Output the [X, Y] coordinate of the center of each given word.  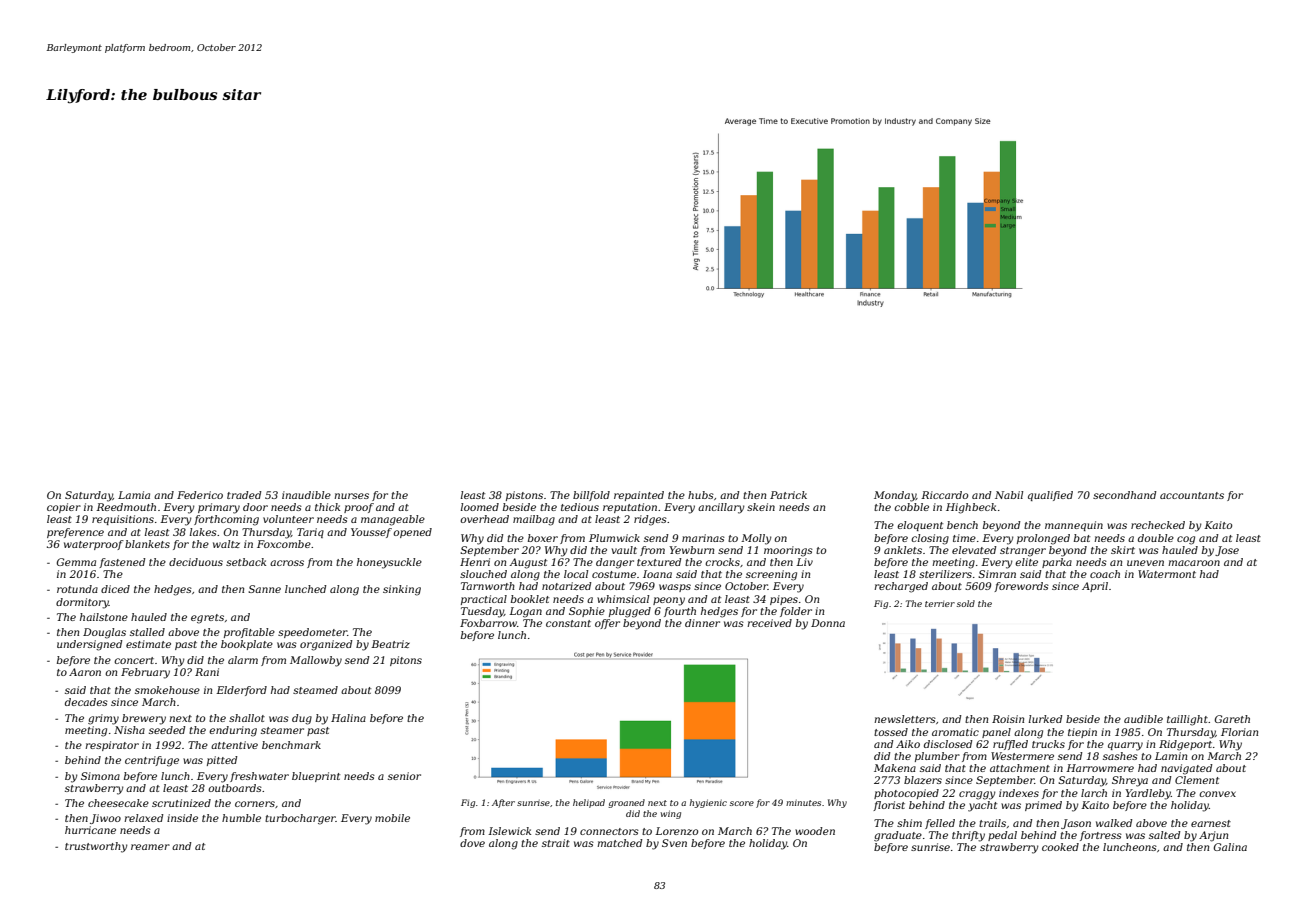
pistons [524, 496]
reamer [150, 847]
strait [556, 843]
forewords [1021, 587]
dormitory [82, 603]
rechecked [1158, 525]
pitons [406, 661]
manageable [393, 520]
